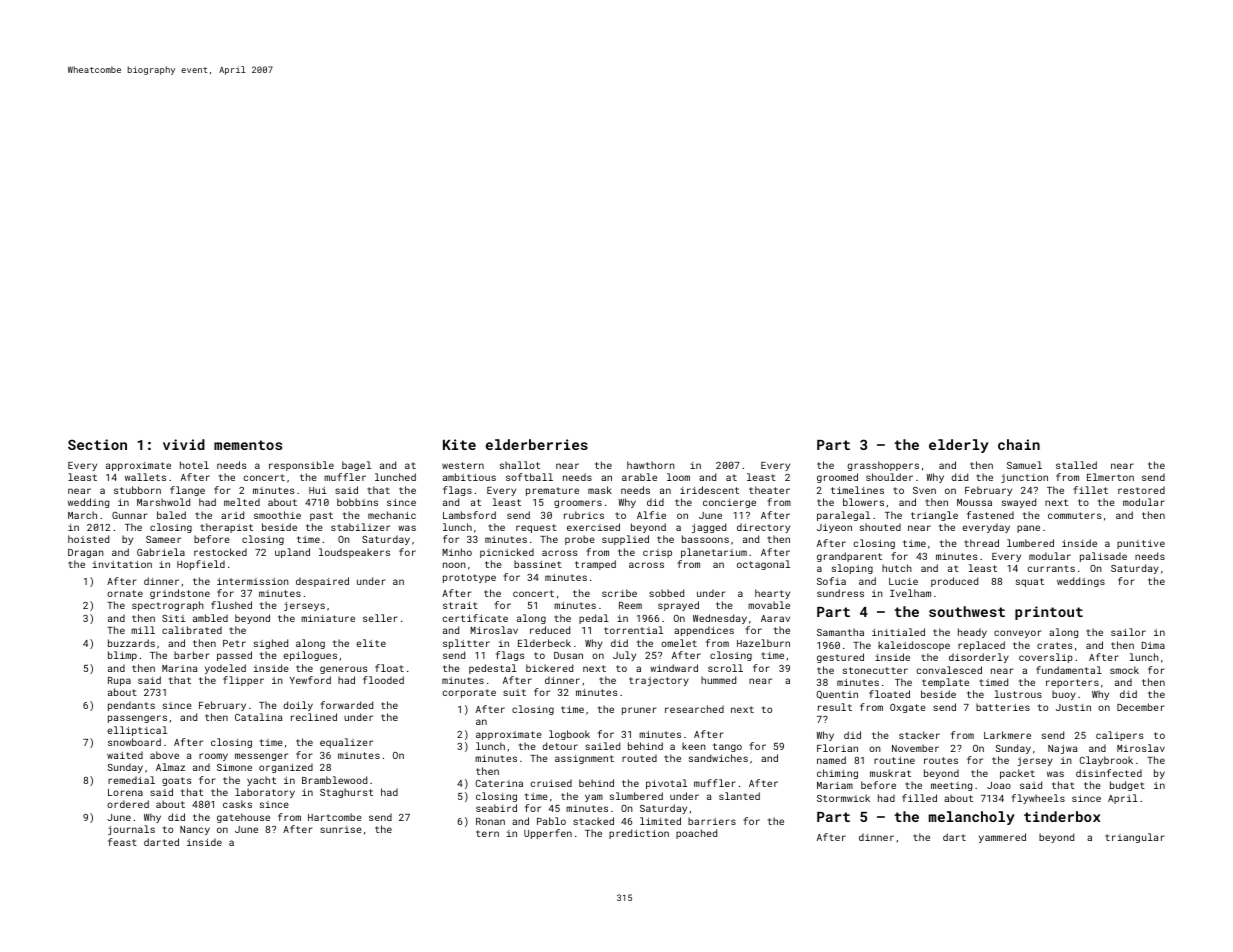  Describe the element at coordinates (903, 581) in the screenshot. I see `Lucie` at that location.
